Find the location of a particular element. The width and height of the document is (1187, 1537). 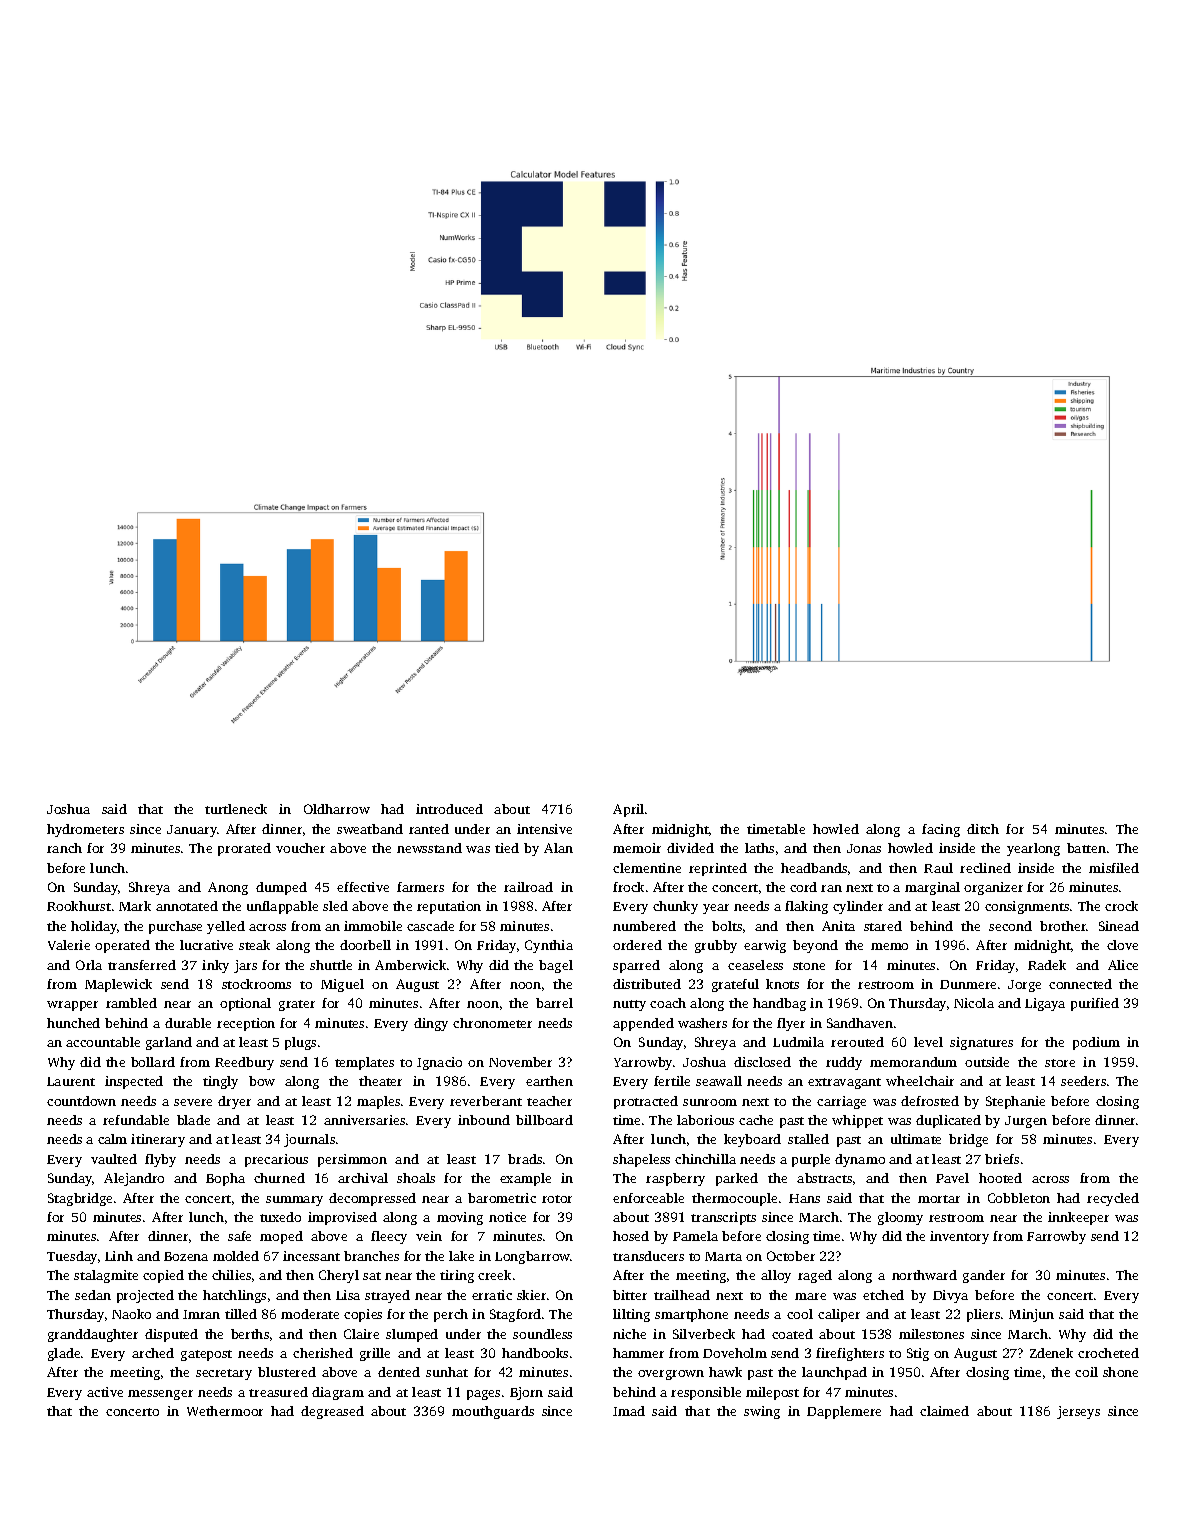

claimed is located at coordinates (944, 1411).
